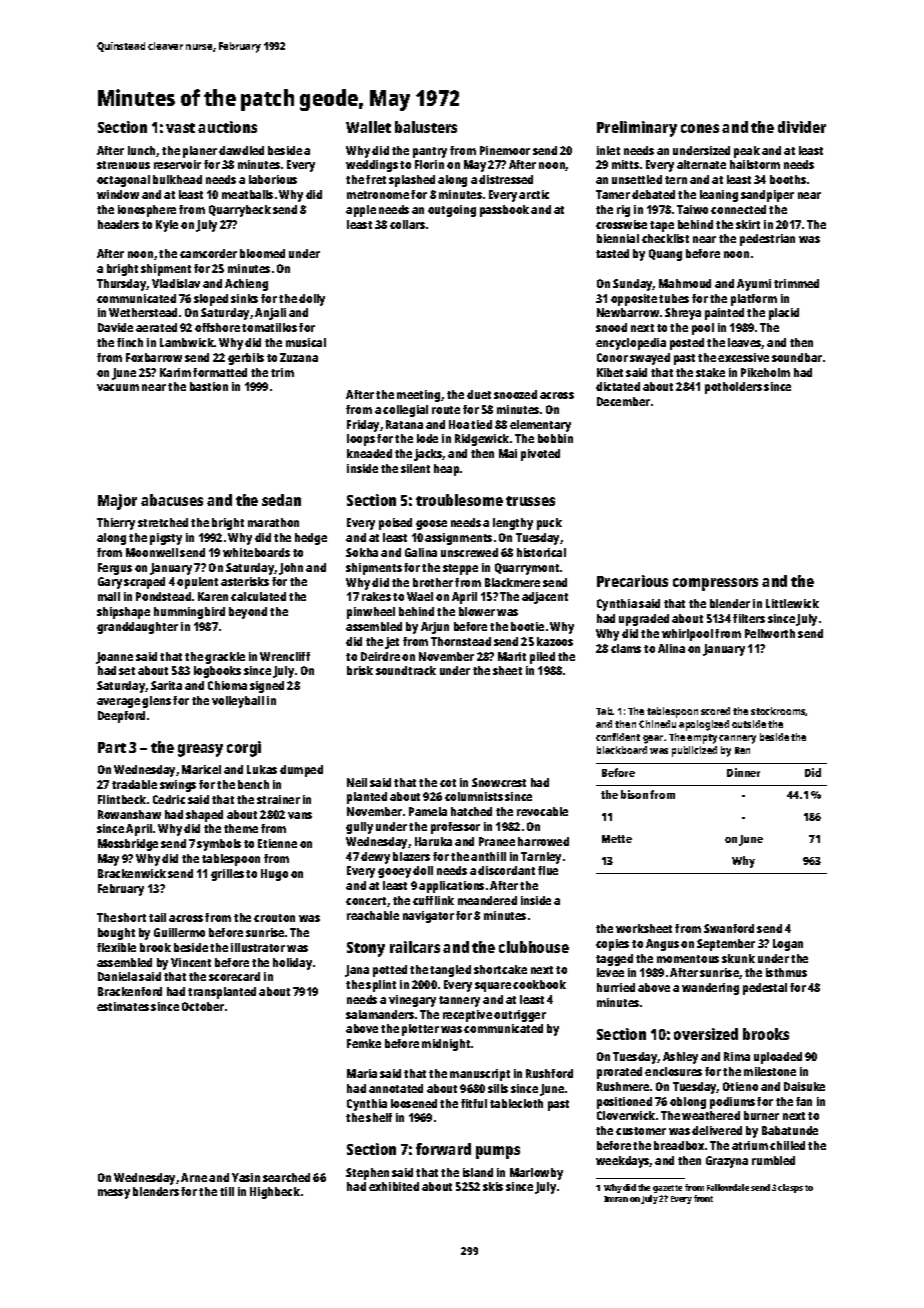  Describe the element at coordinates (542, 658) in the page. I see `piled` at that location.
